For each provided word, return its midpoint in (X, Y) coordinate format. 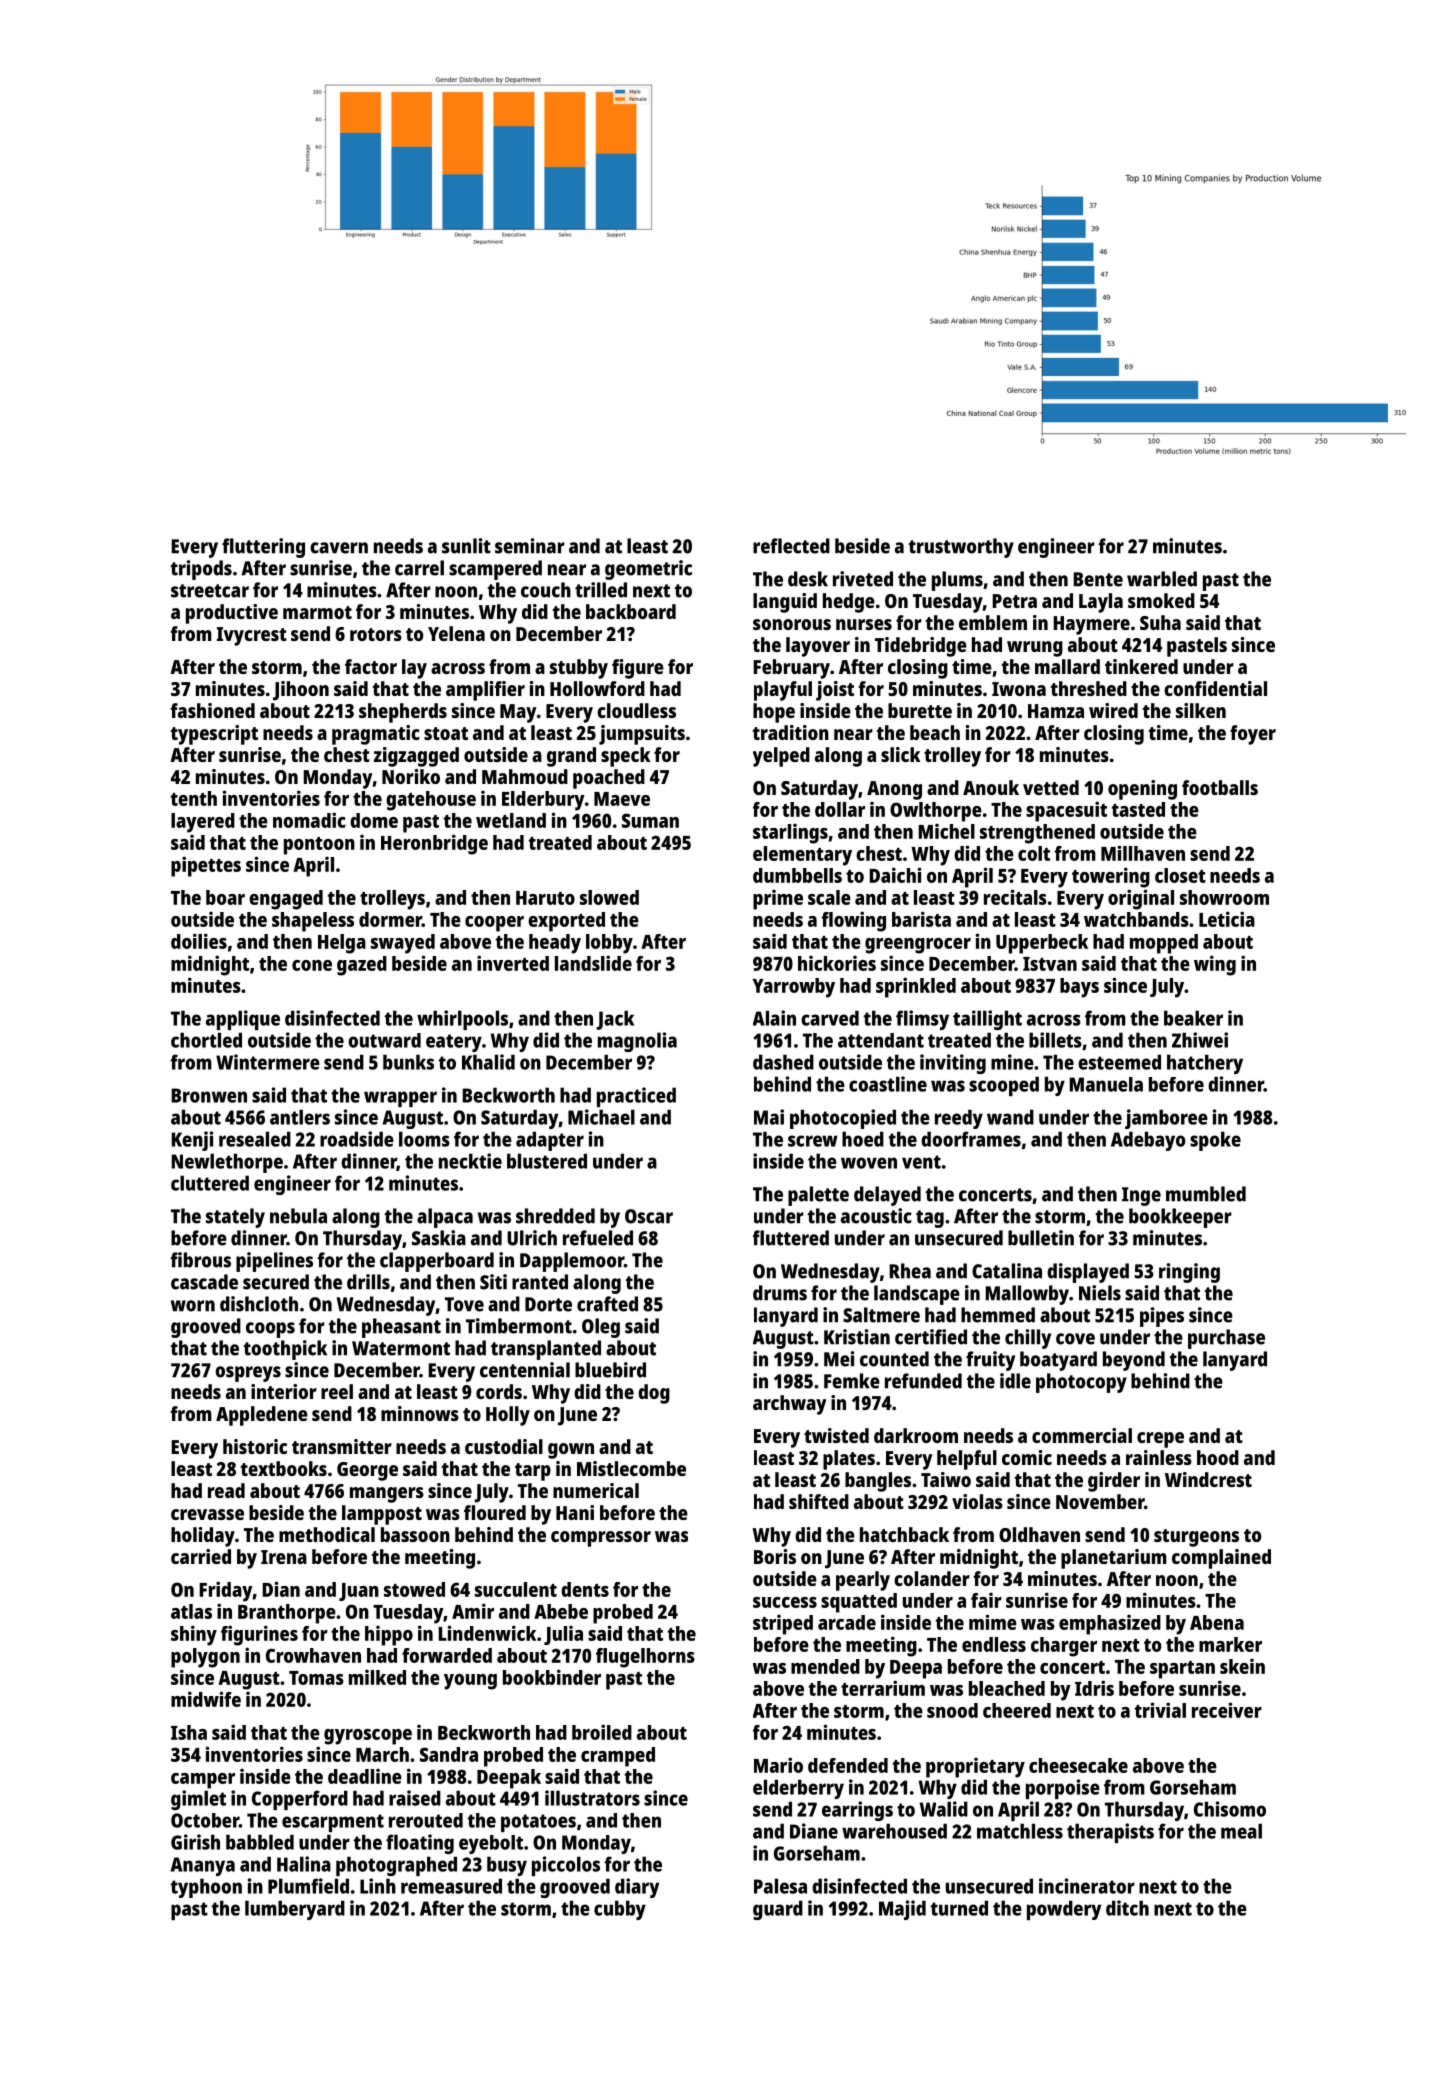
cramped (618, 1757)
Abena (1217, 1622)
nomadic (309, 820)
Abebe (561, 1611)
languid (785, 603)
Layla (1101, 603)
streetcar (210, 591)
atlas (191, 1611)
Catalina (1007, 1271)
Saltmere (881, 1315)
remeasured (451, 1886)
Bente (1098, 579)
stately (235, 1218)
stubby (579, 669)
